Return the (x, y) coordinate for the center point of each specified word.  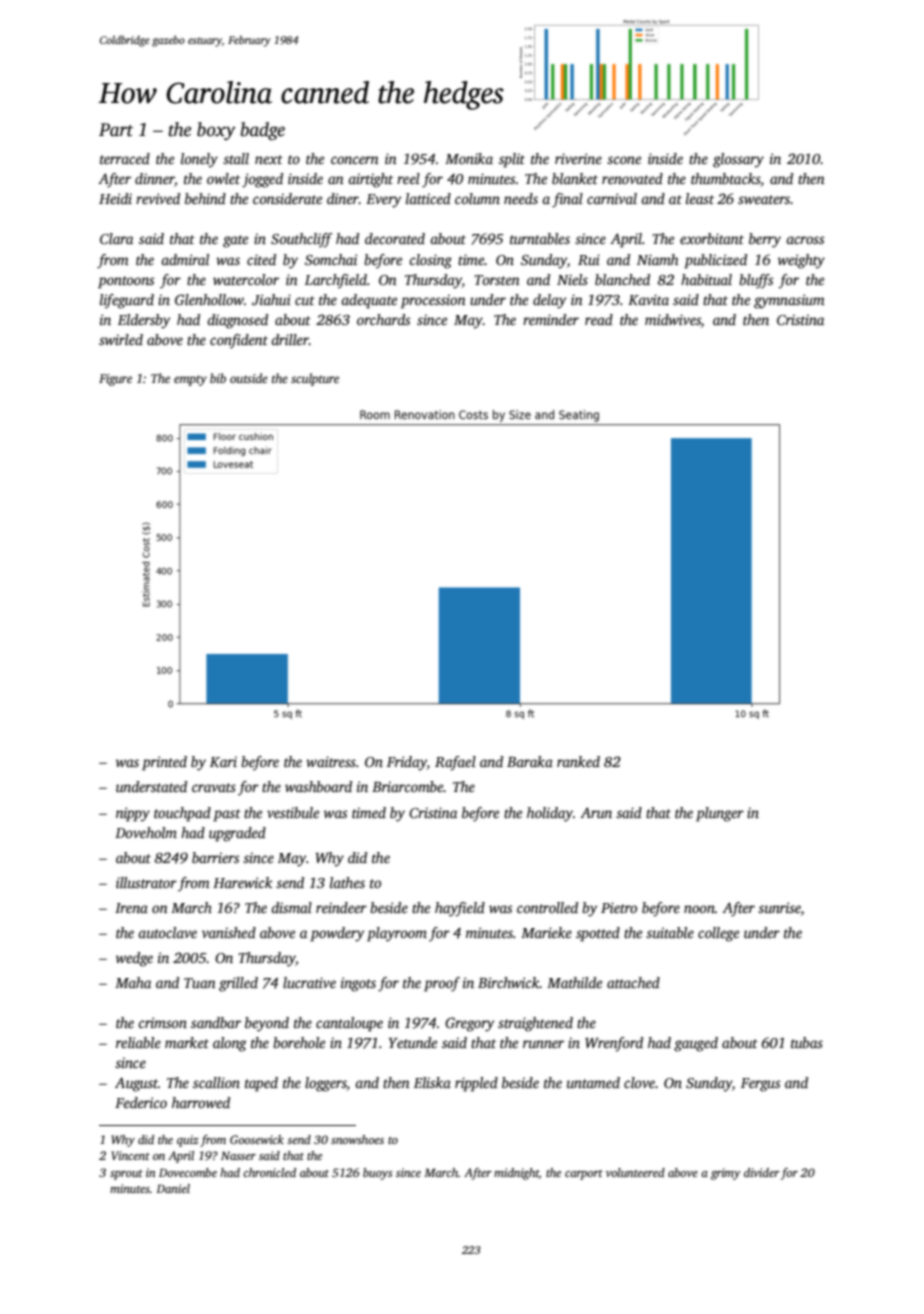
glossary (738, 160)
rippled (476, 1084)
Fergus (760, 1085)
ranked (578, 761)
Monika (469, 158)
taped (261, 1084)
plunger (720, 814)
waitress (331, 761)
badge (263, 131)
